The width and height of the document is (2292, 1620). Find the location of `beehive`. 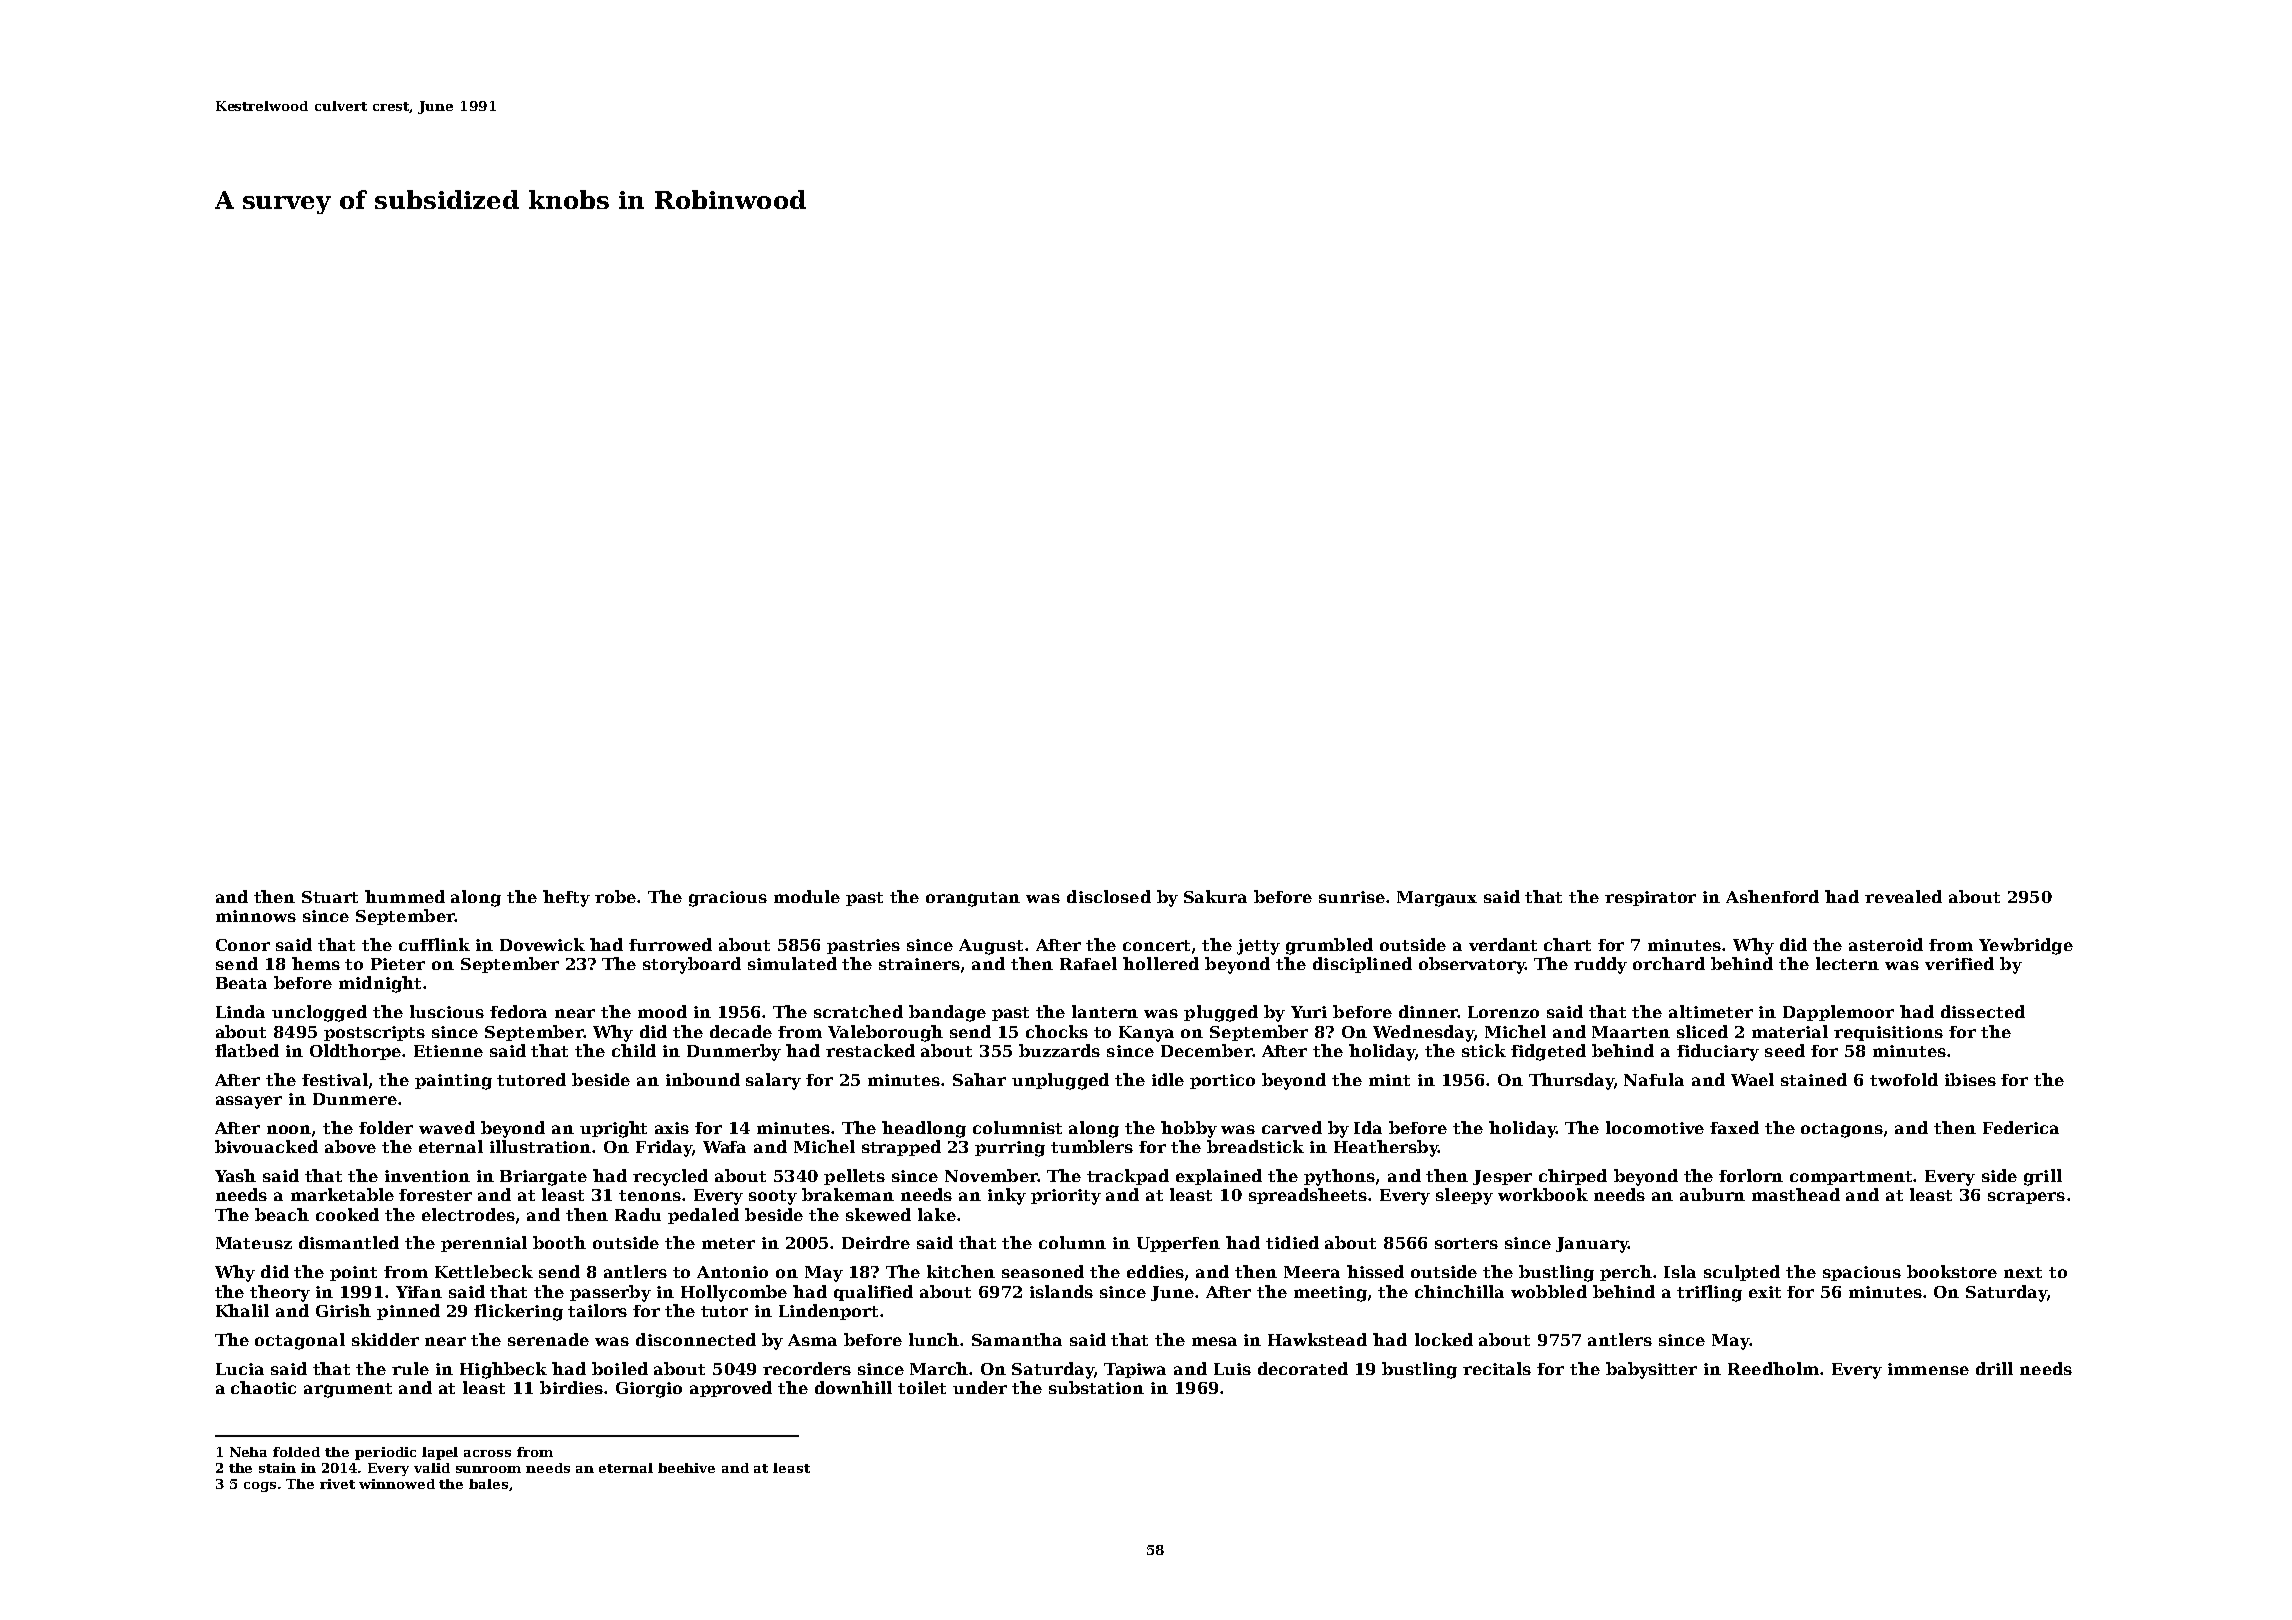

beehive is located at coordinates (686, 1468).
